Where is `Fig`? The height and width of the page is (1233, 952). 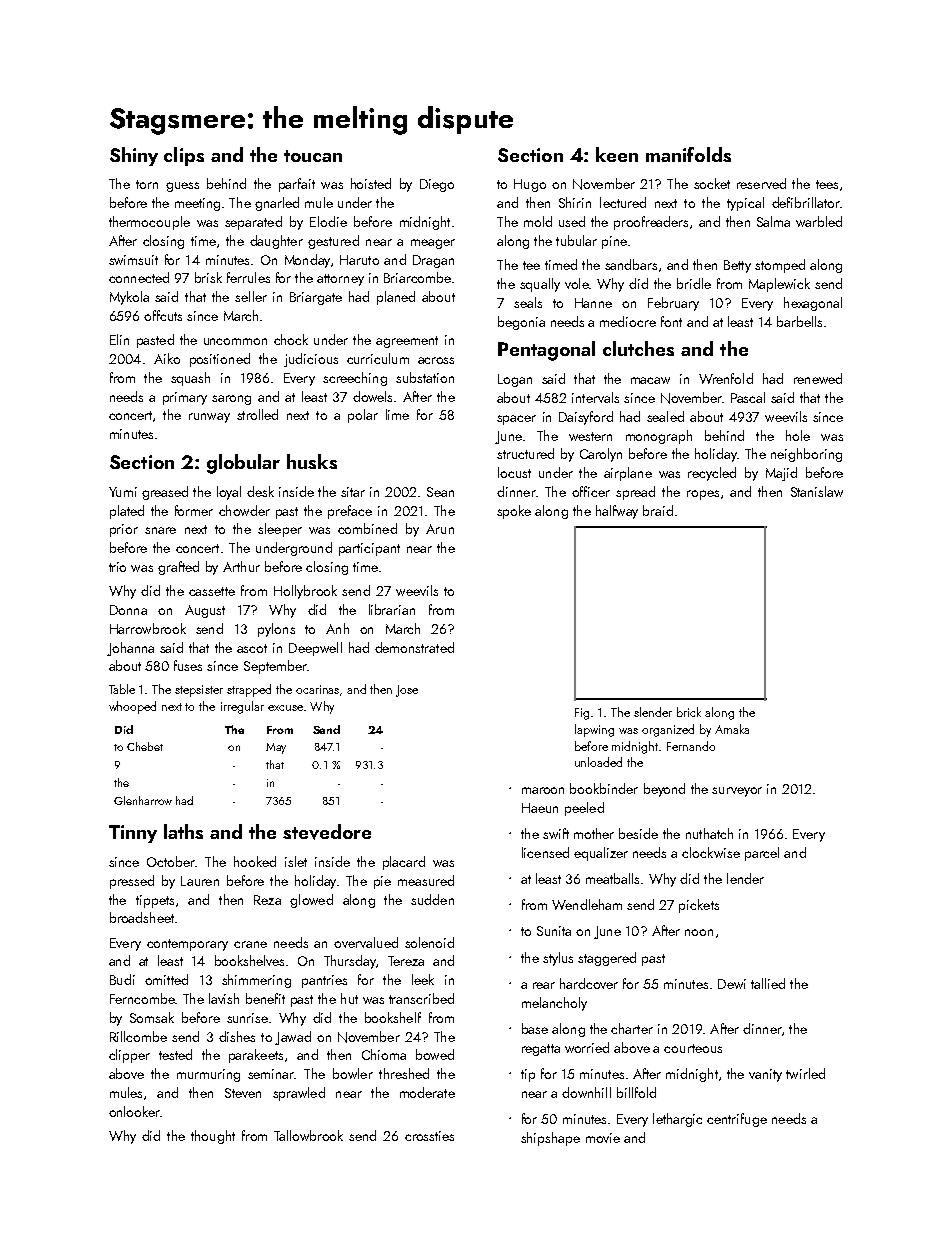 Fig is located at coordinates (582, 714).
